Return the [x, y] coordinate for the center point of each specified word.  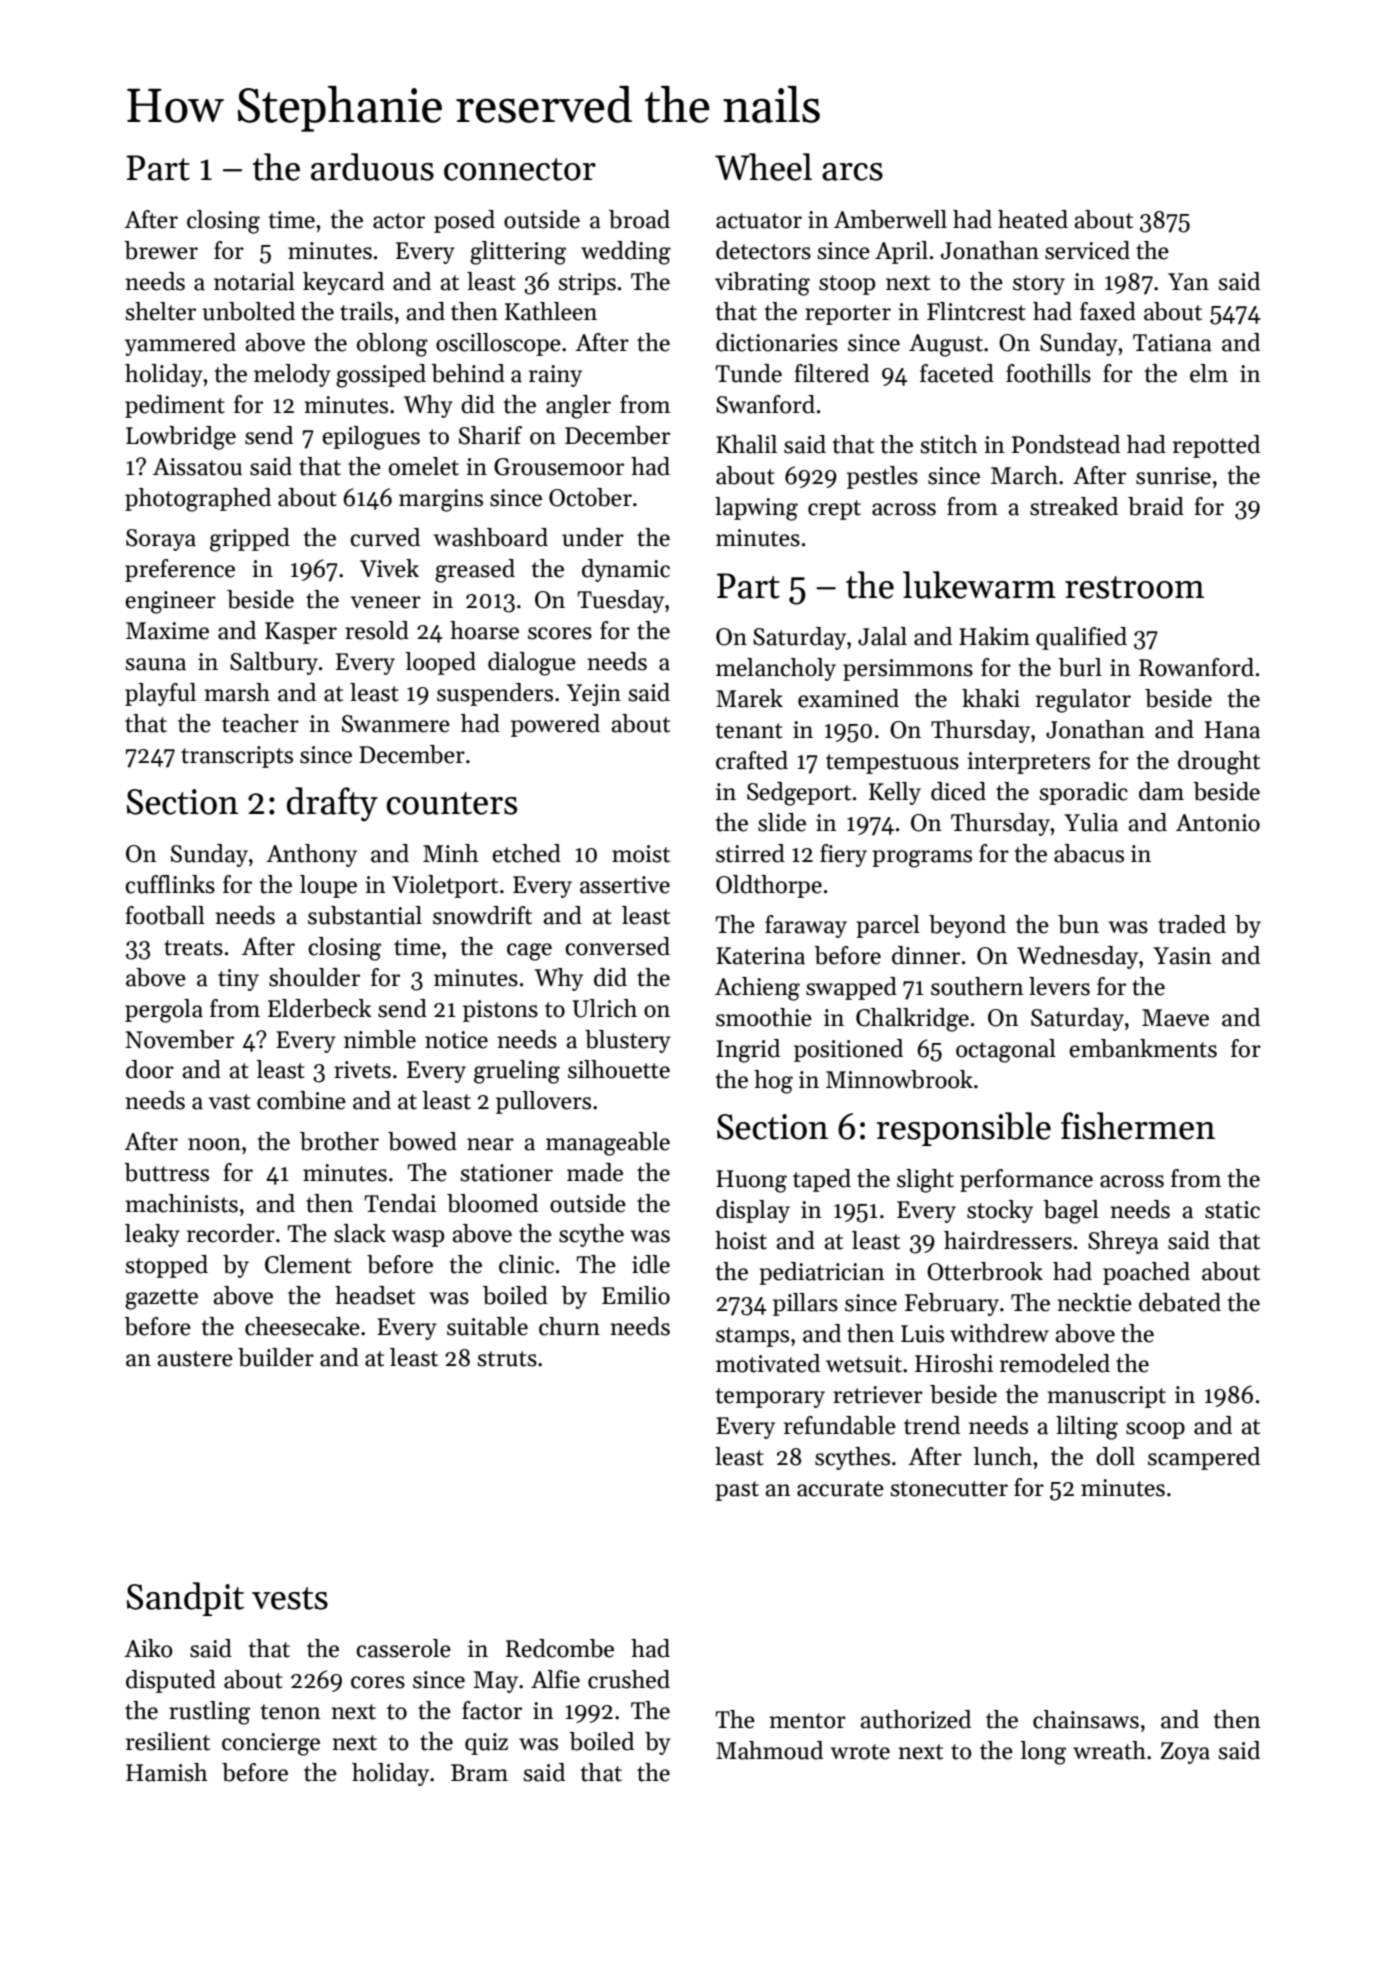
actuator [759, 221]
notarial [254, 281]
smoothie [764, 1017]
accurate [840, 1489]
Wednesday [1077, 957]
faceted [957, 373]
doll [1115, 1456]
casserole [403, 1648]
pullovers [543, 1102]
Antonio [1218, 823]
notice [456, 1040]
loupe [328, 886]
